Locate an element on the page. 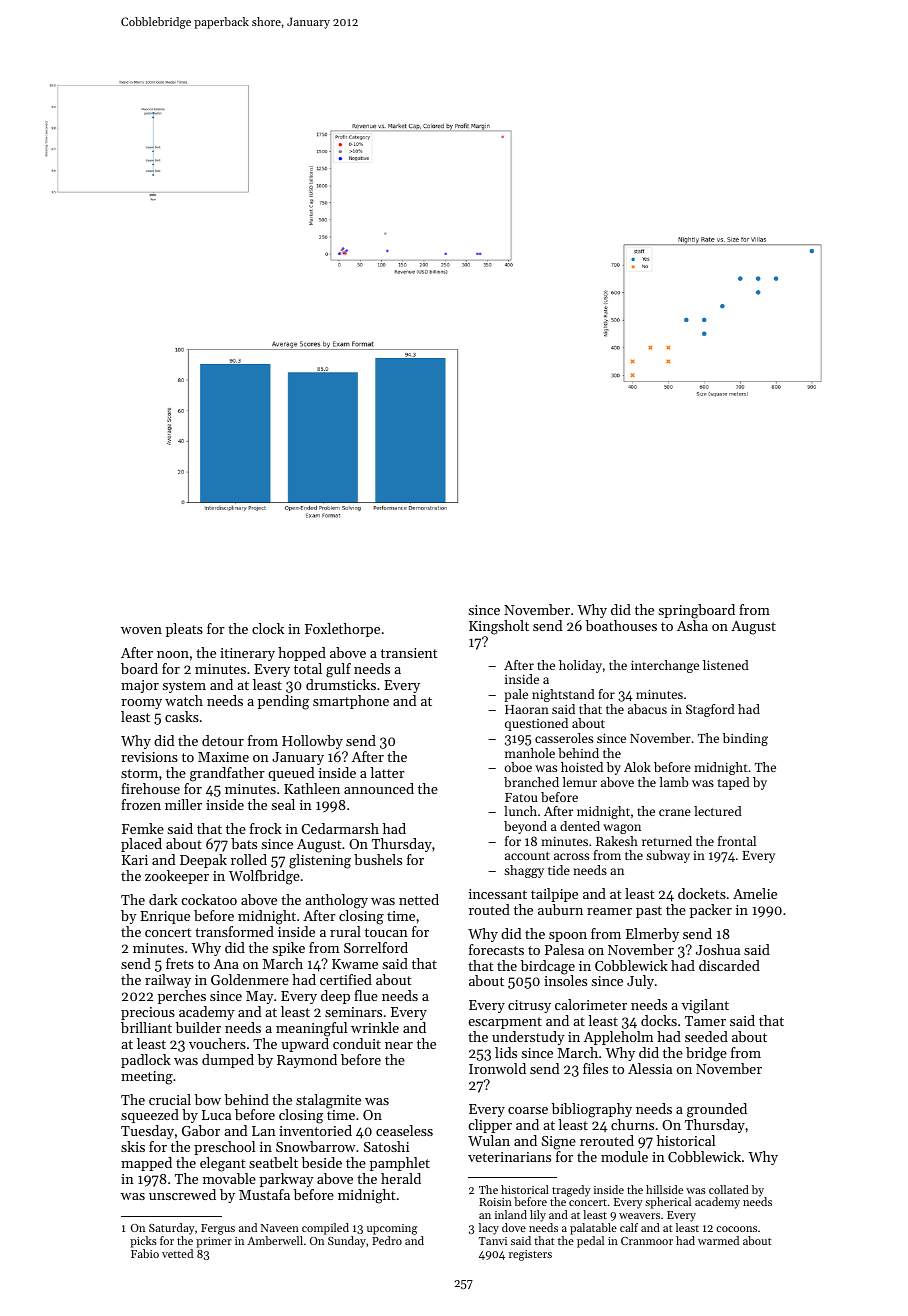 This page has height=1316, width=908. spoon is located at coordinates (568, 937).
